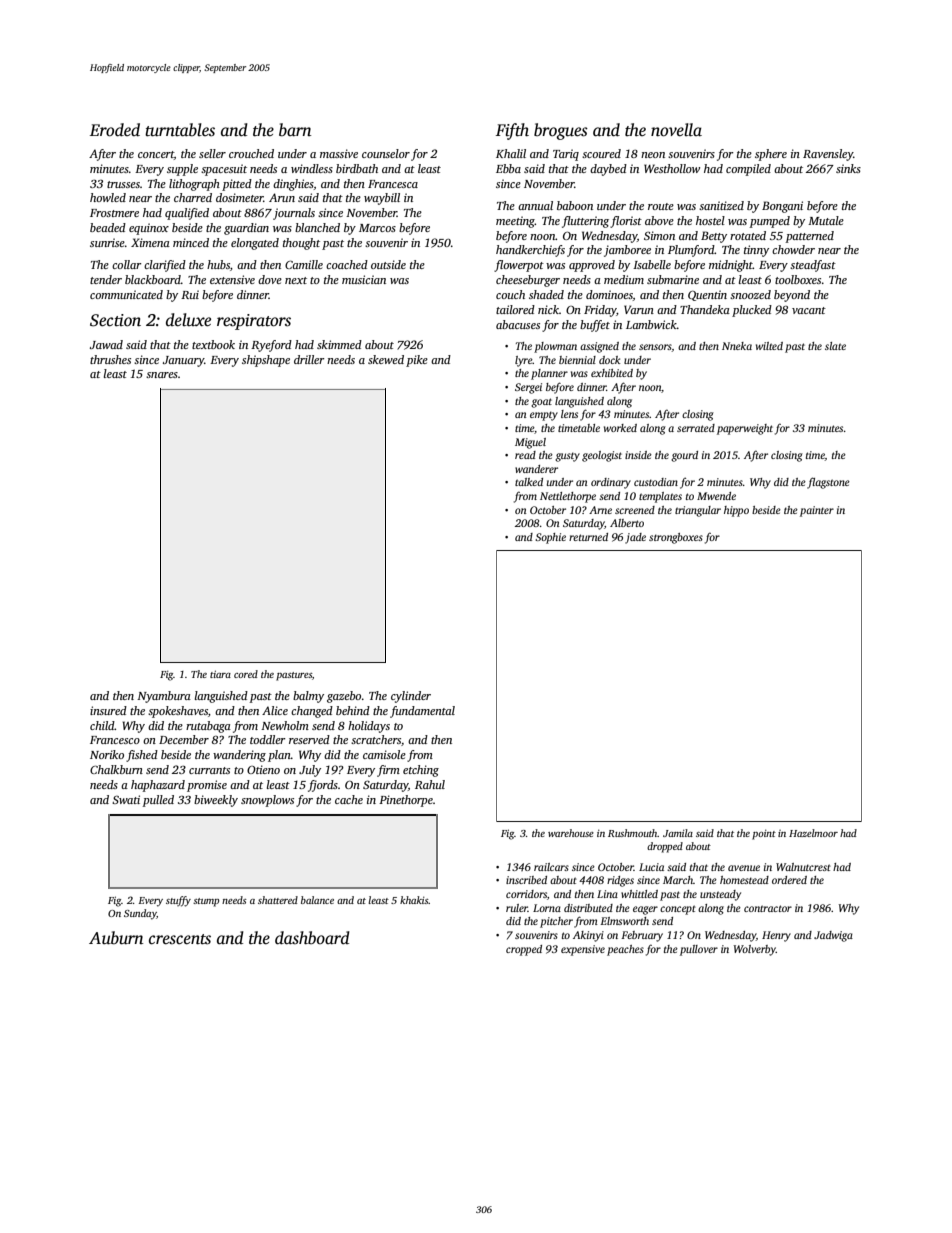  Describe the element at coordinates (126, 799) in the screenshot. I see `Swati` at that location.
